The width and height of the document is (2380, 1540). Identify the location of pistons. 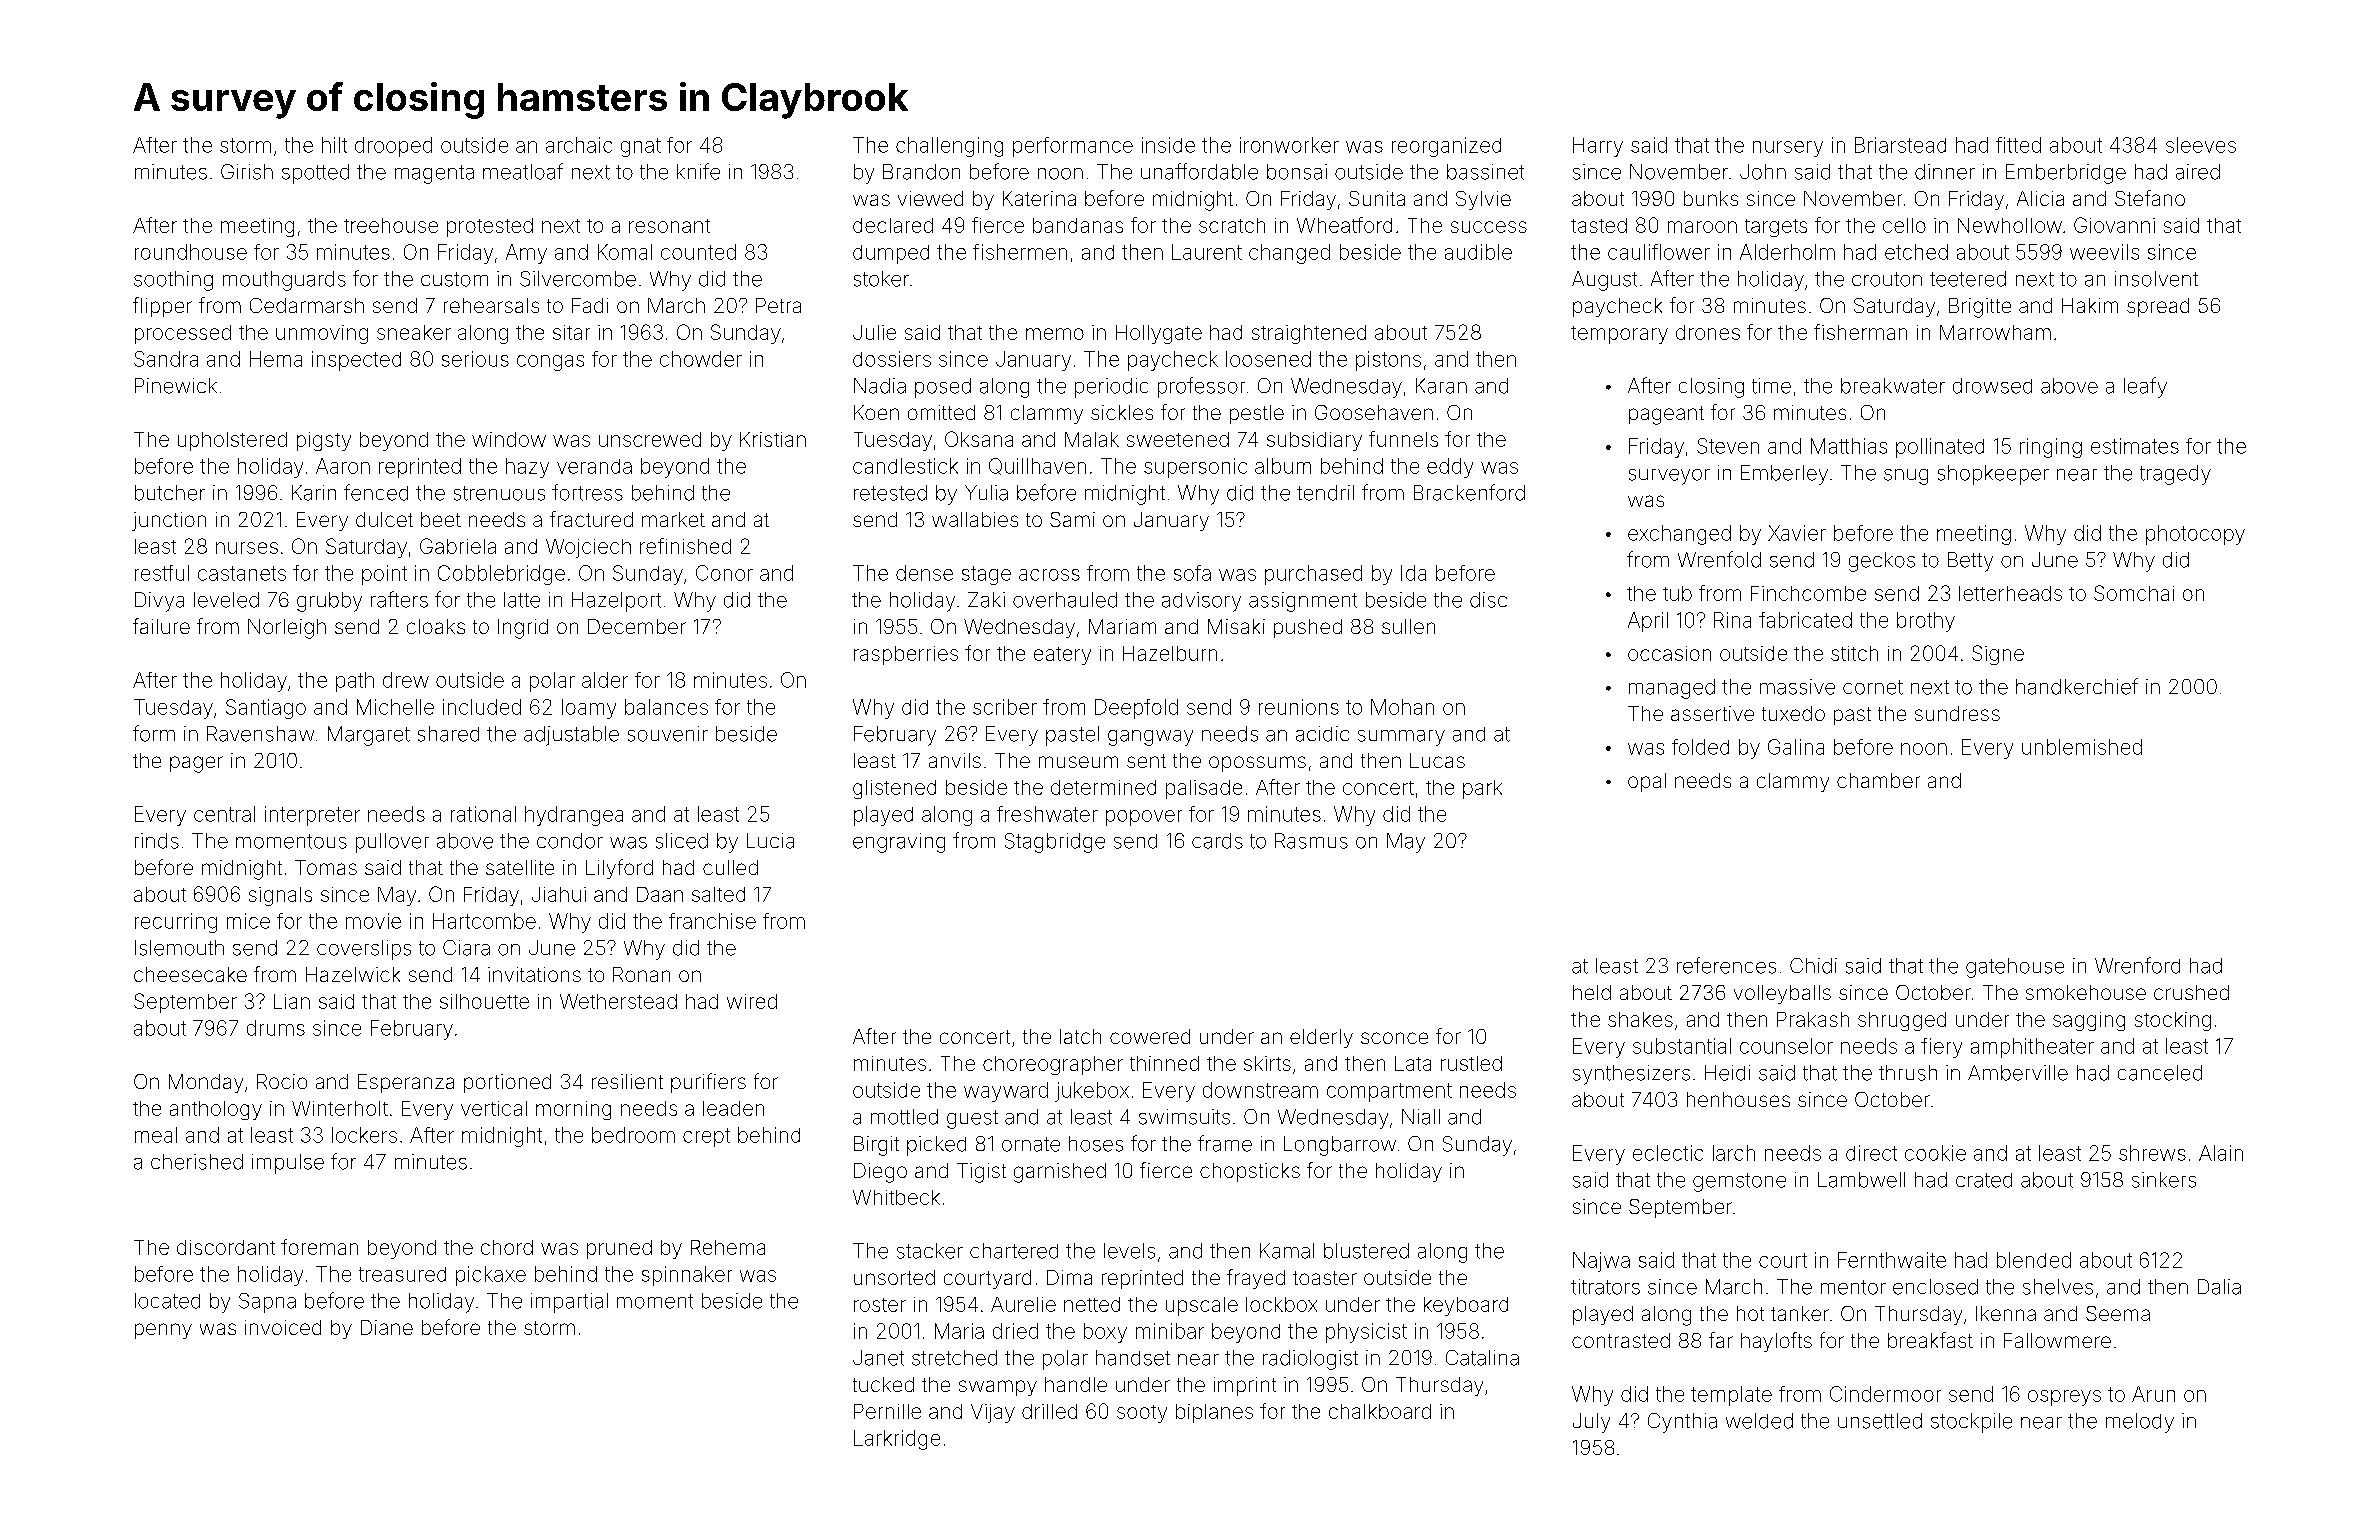
(1388, 361).
